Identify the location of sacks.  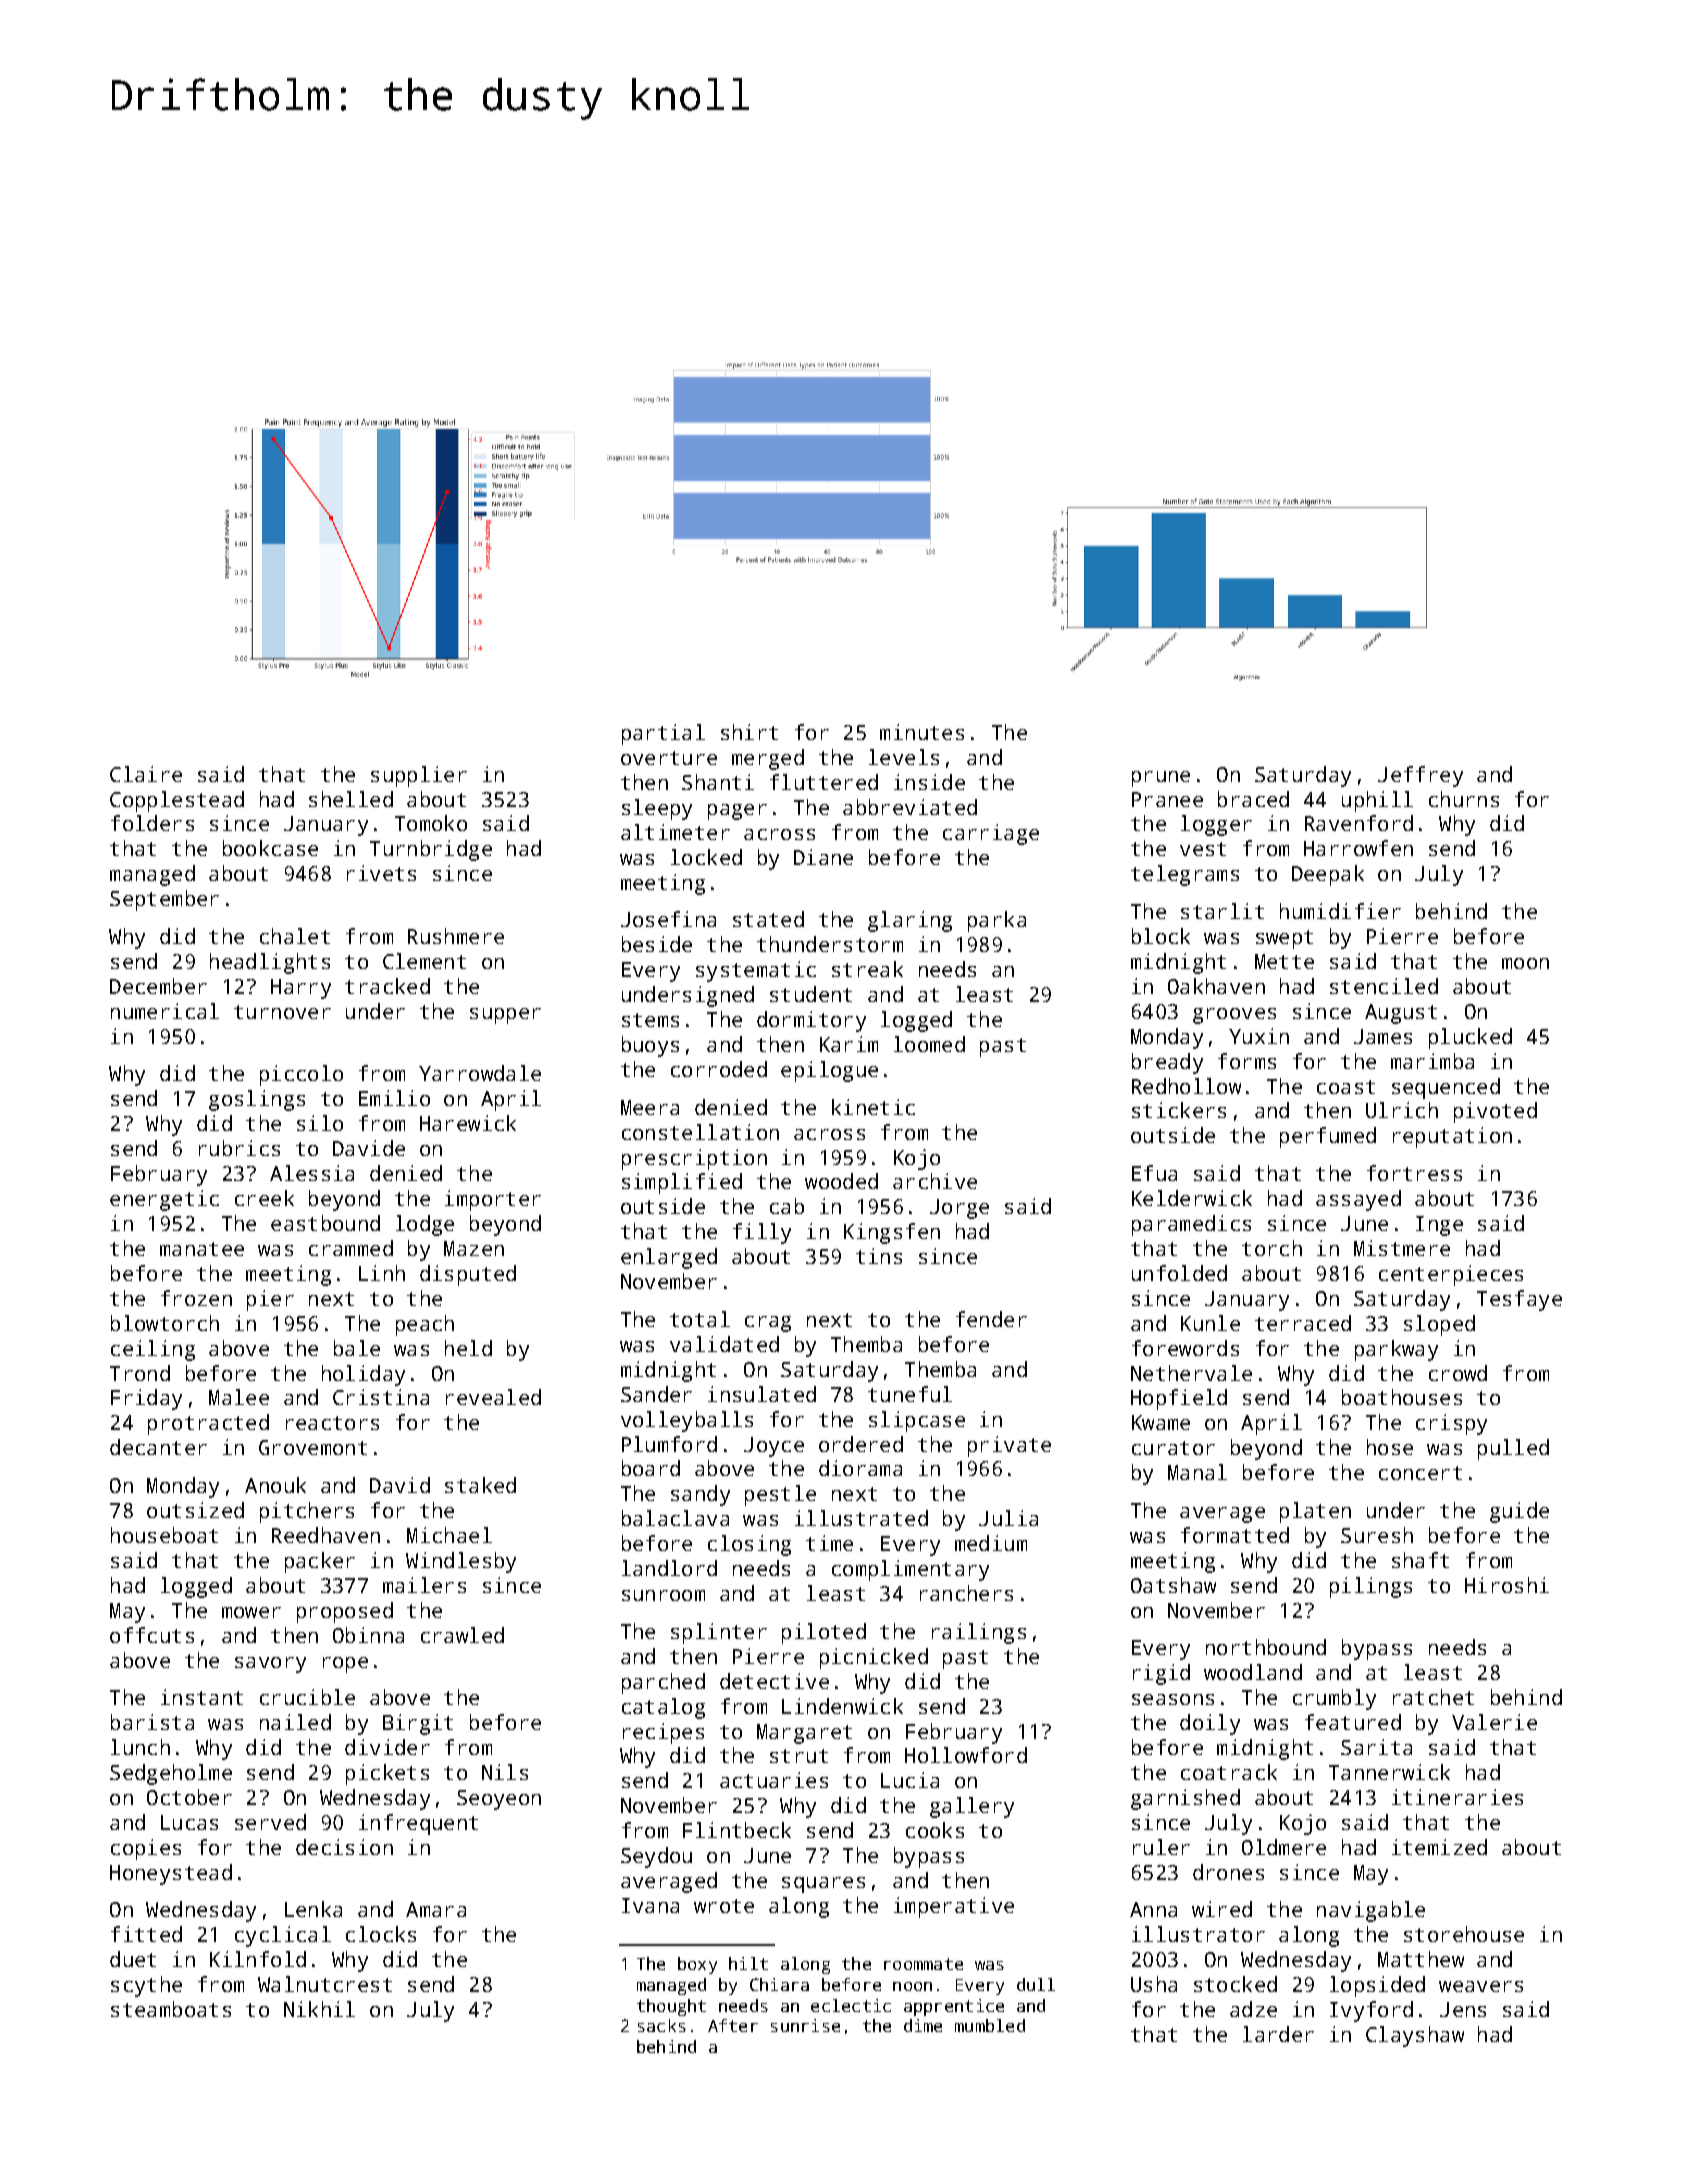
(662, 2025).
